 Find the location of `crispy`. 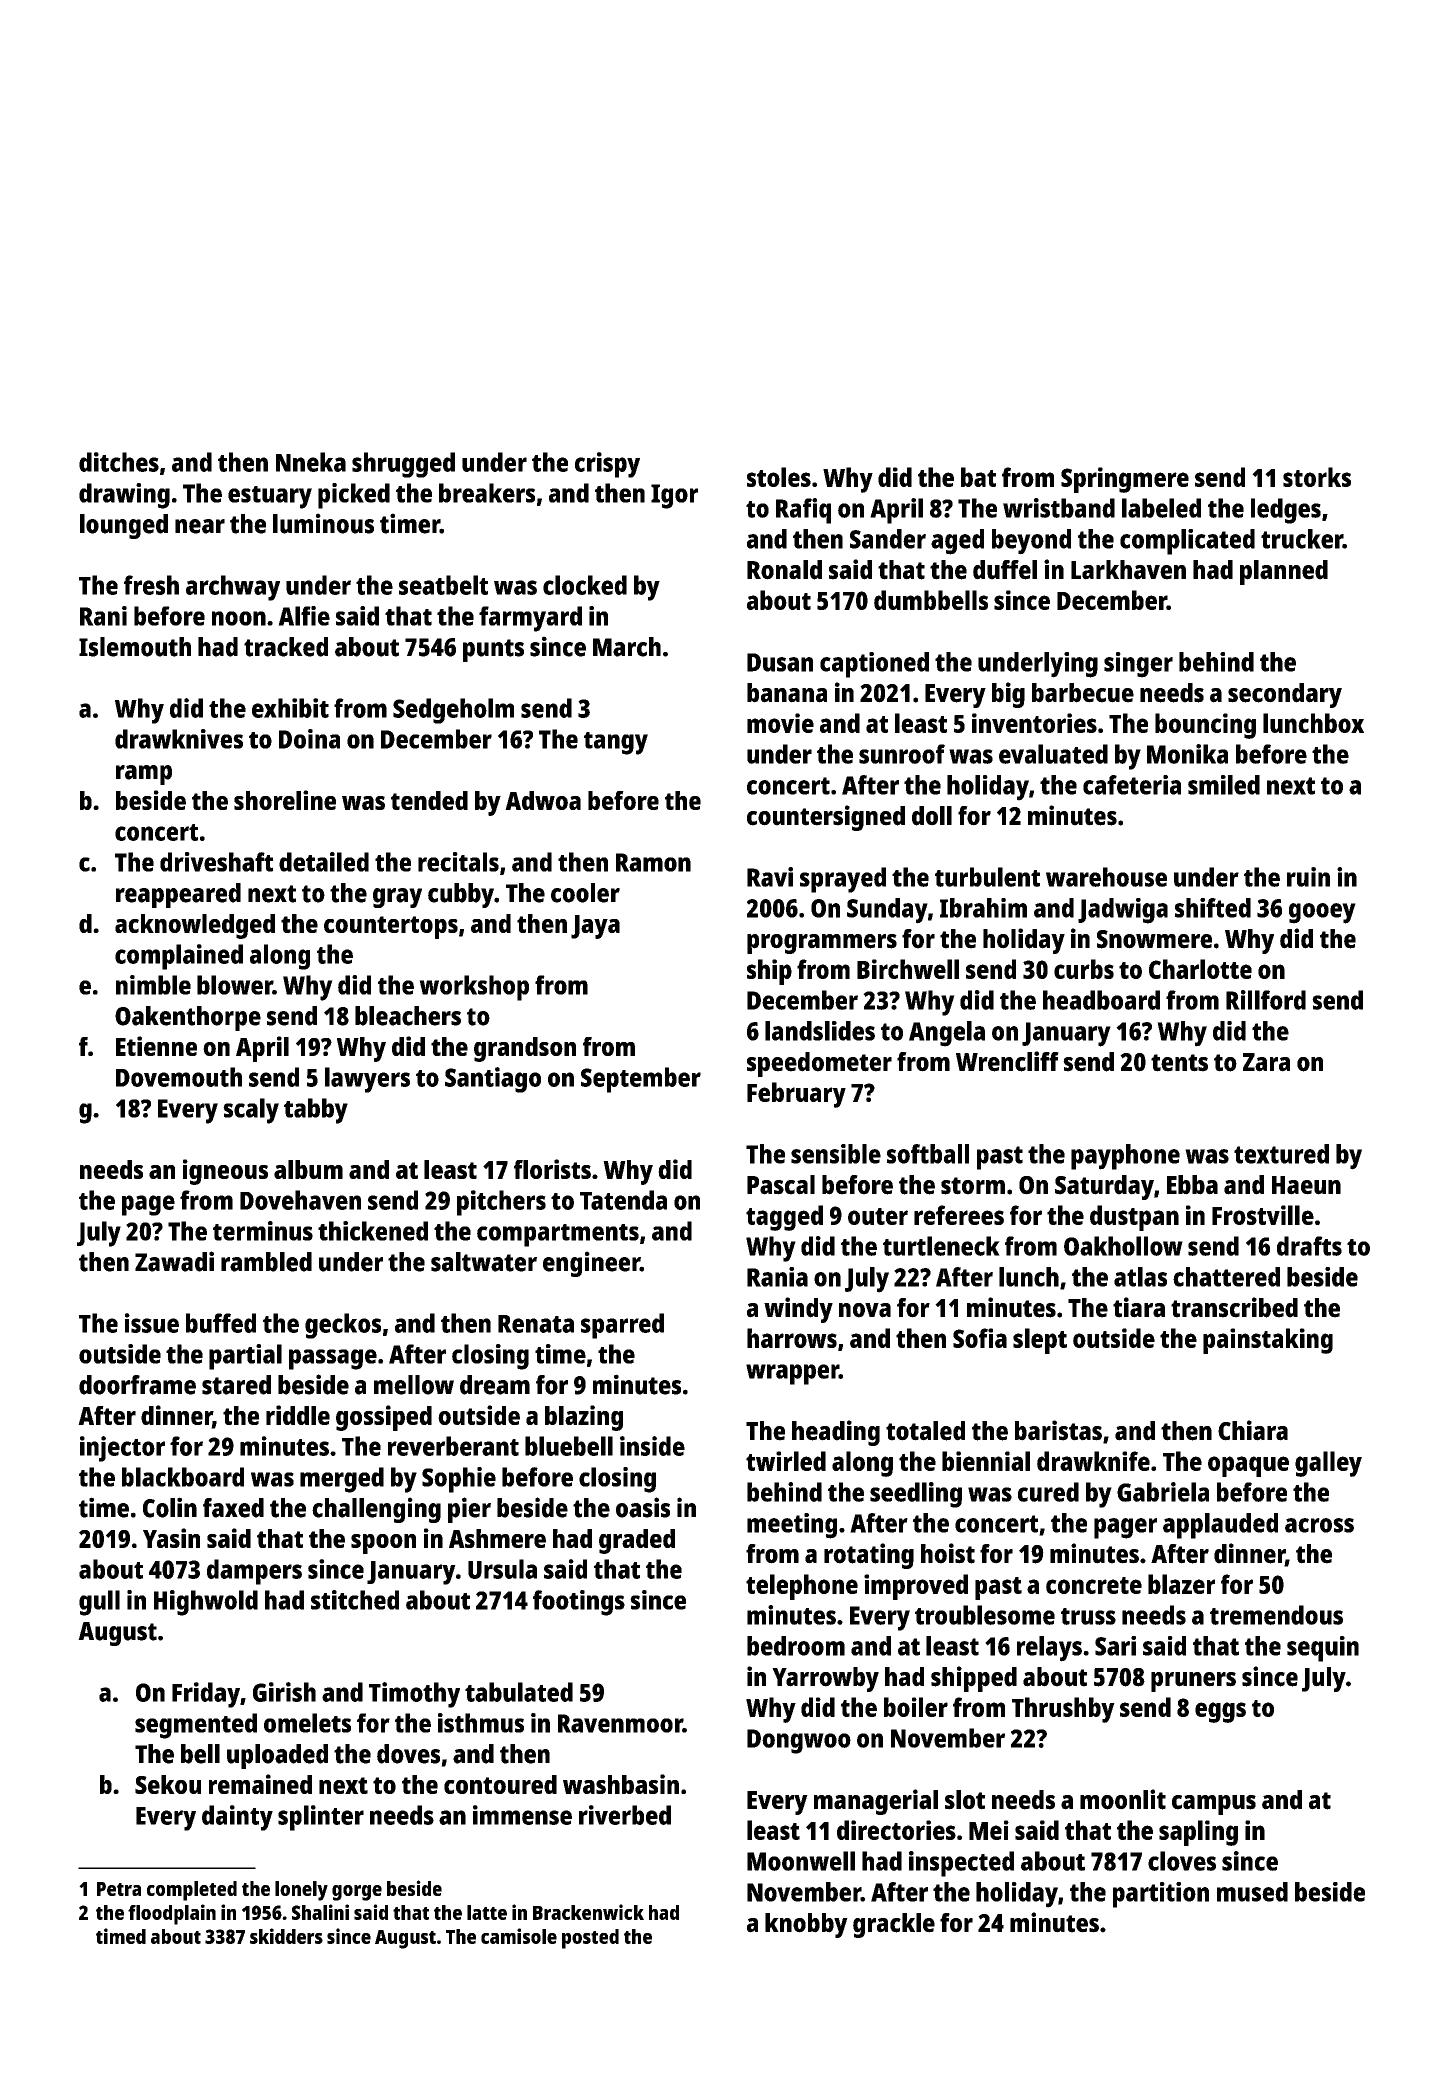

crispy is located at coordinates (607, 465).
